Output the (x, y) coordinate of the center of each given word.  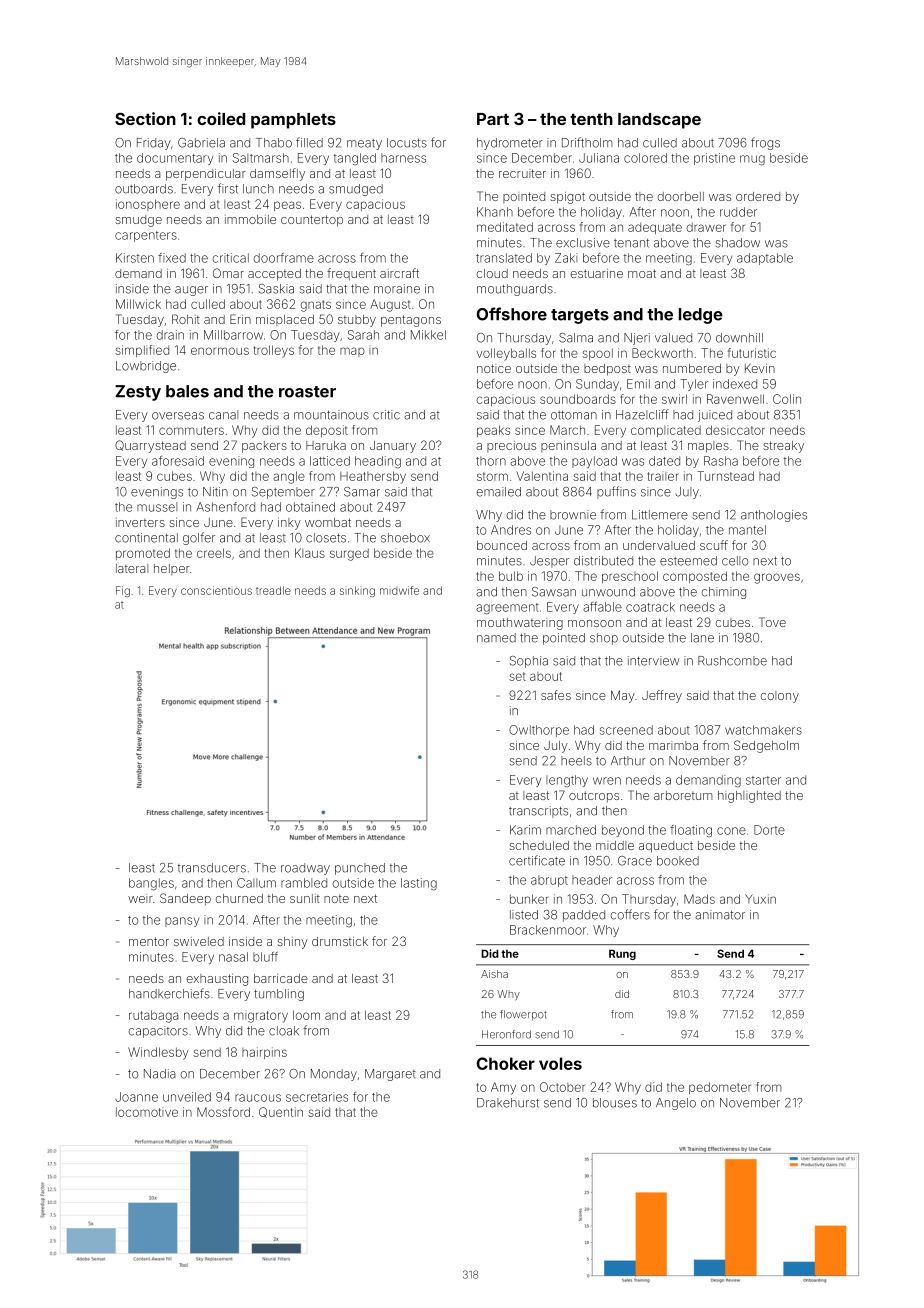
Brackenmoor (548, 930)
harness (403, 158)
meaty (364, 144)
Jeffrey (662, 696)
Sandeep (185, 899)
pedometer (720, 1088)
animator (720, 915)
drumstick (340, 941)
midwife (399, 590)
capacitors (158, 1032)
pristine (714, 159)
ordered (758, 196)
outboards (144, 189)
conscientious (216, 590)
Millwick (138, 304)
